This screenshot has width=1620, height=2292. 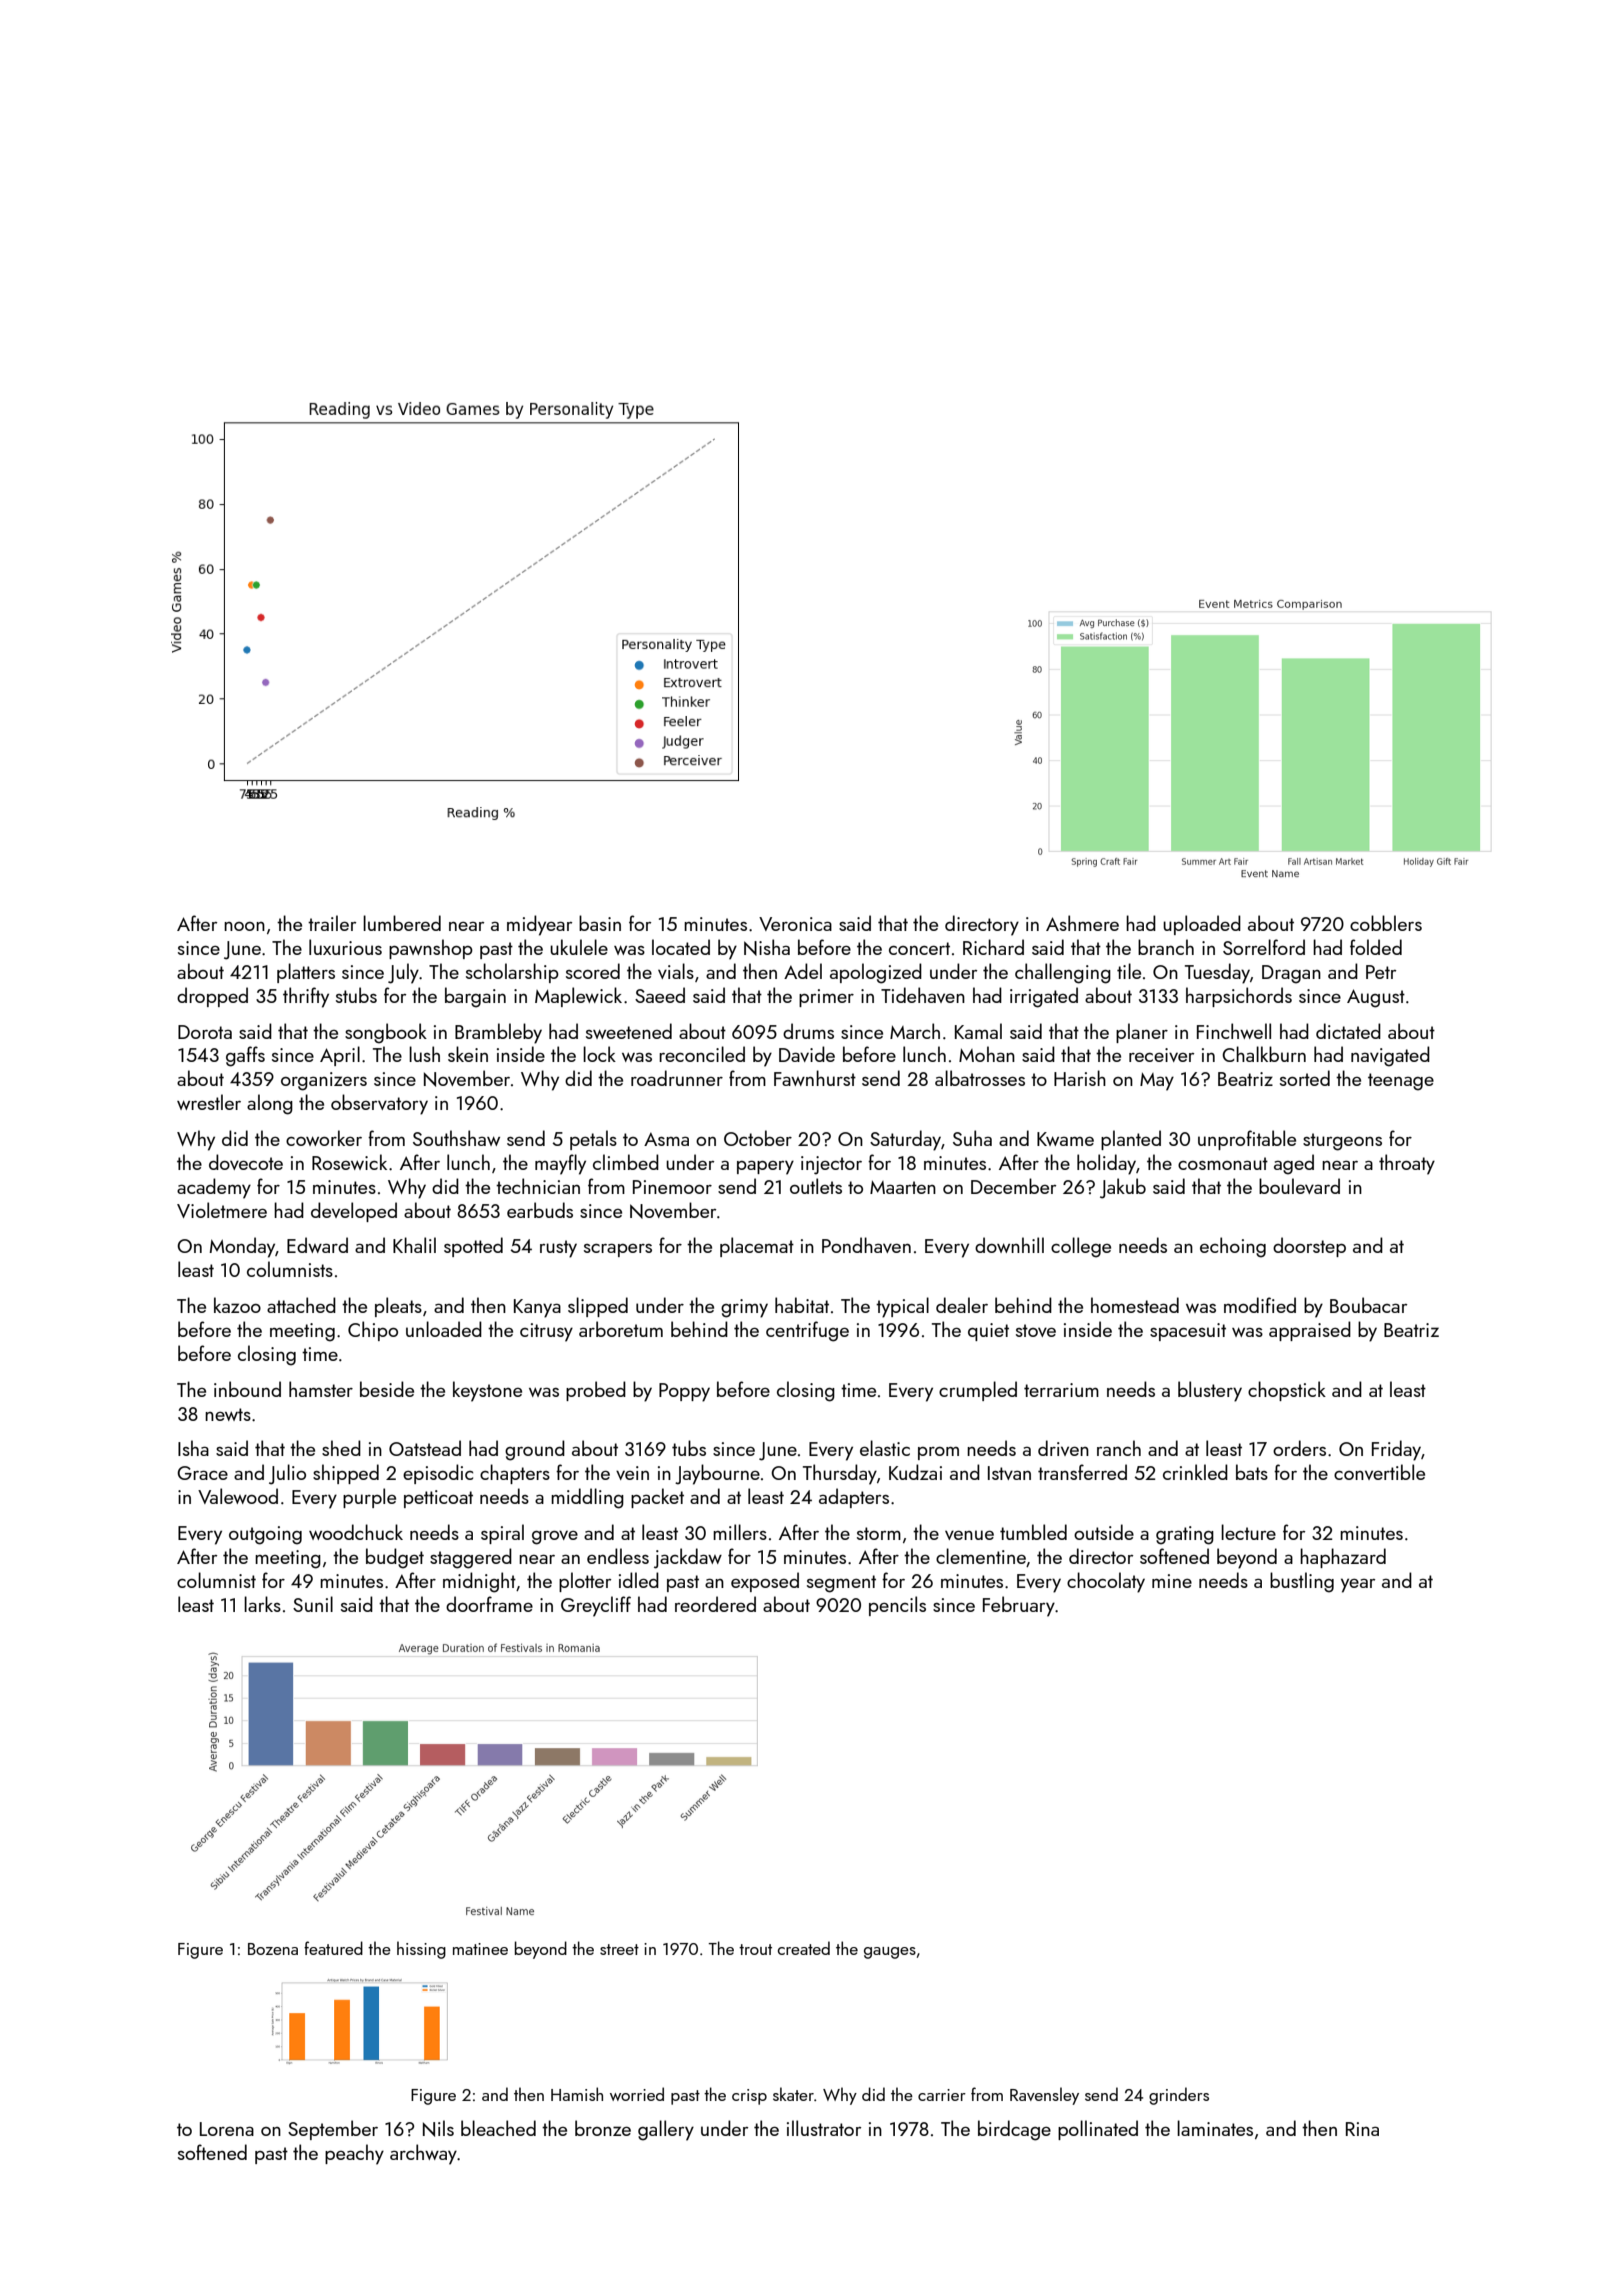 I want to click on Bozena, so click(x=273, y=1949).
